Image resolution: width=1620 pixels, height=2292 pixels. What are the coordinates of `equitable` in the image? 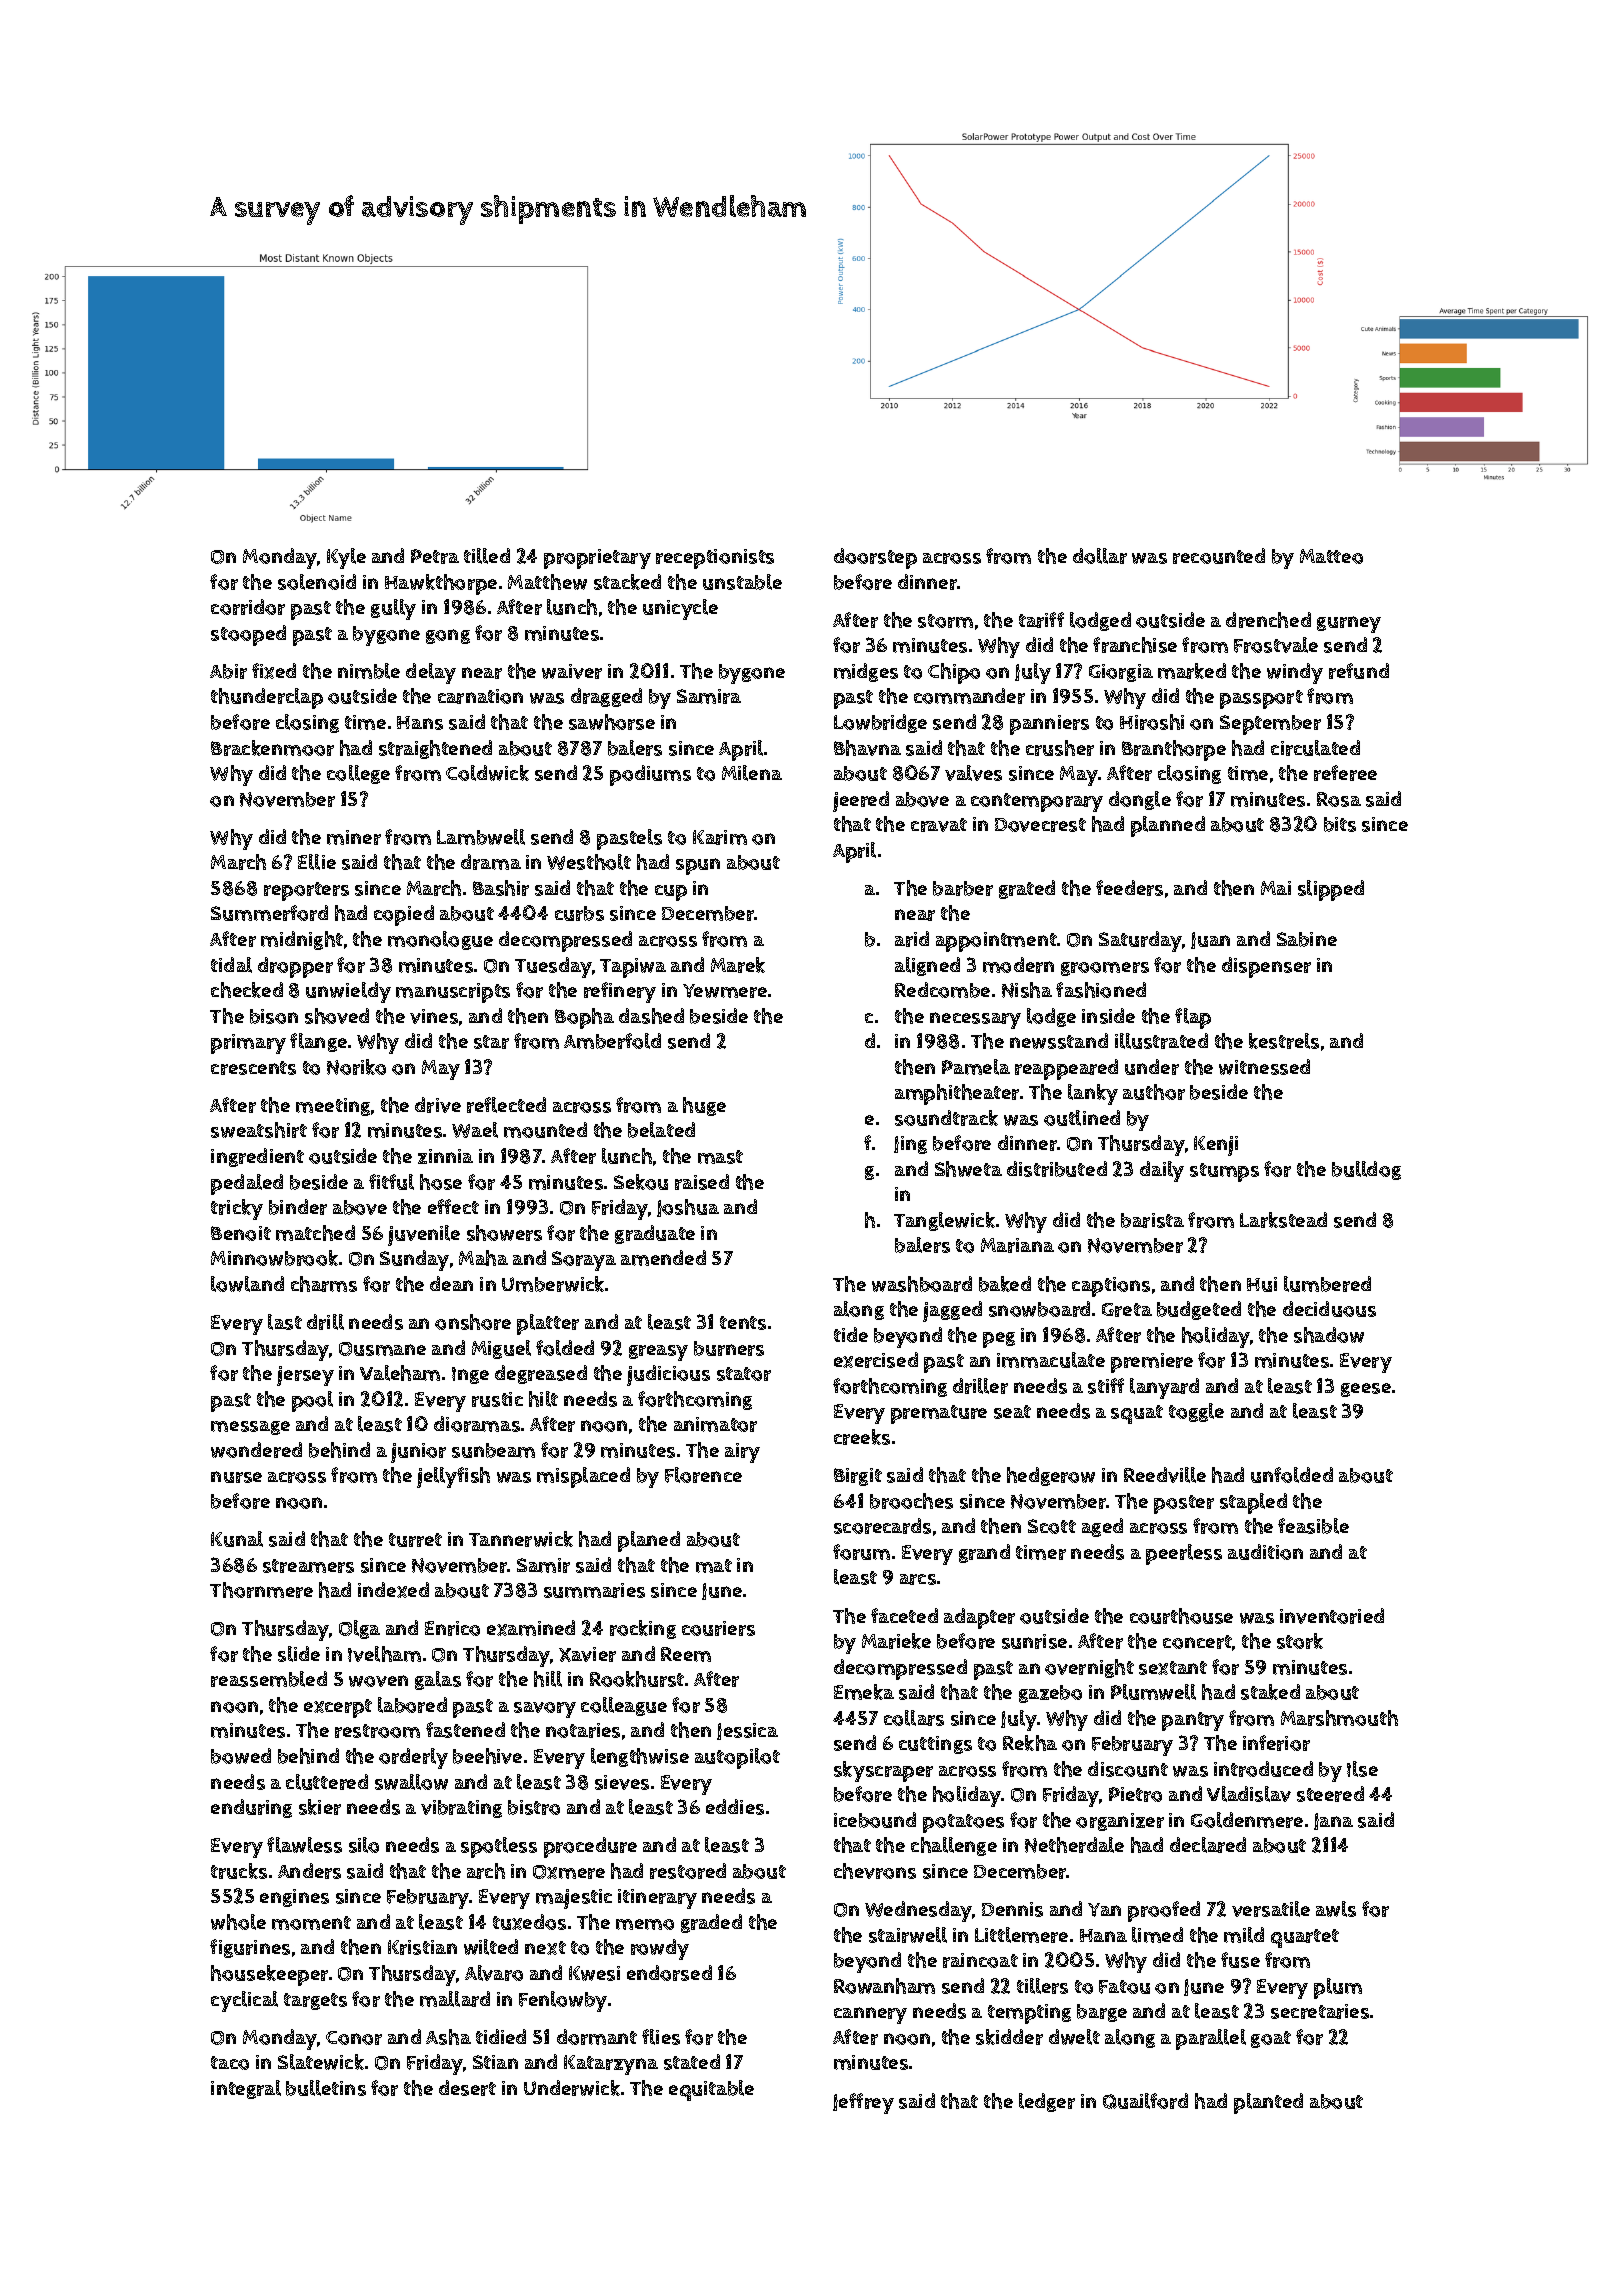 It's located at (711, 2090).
